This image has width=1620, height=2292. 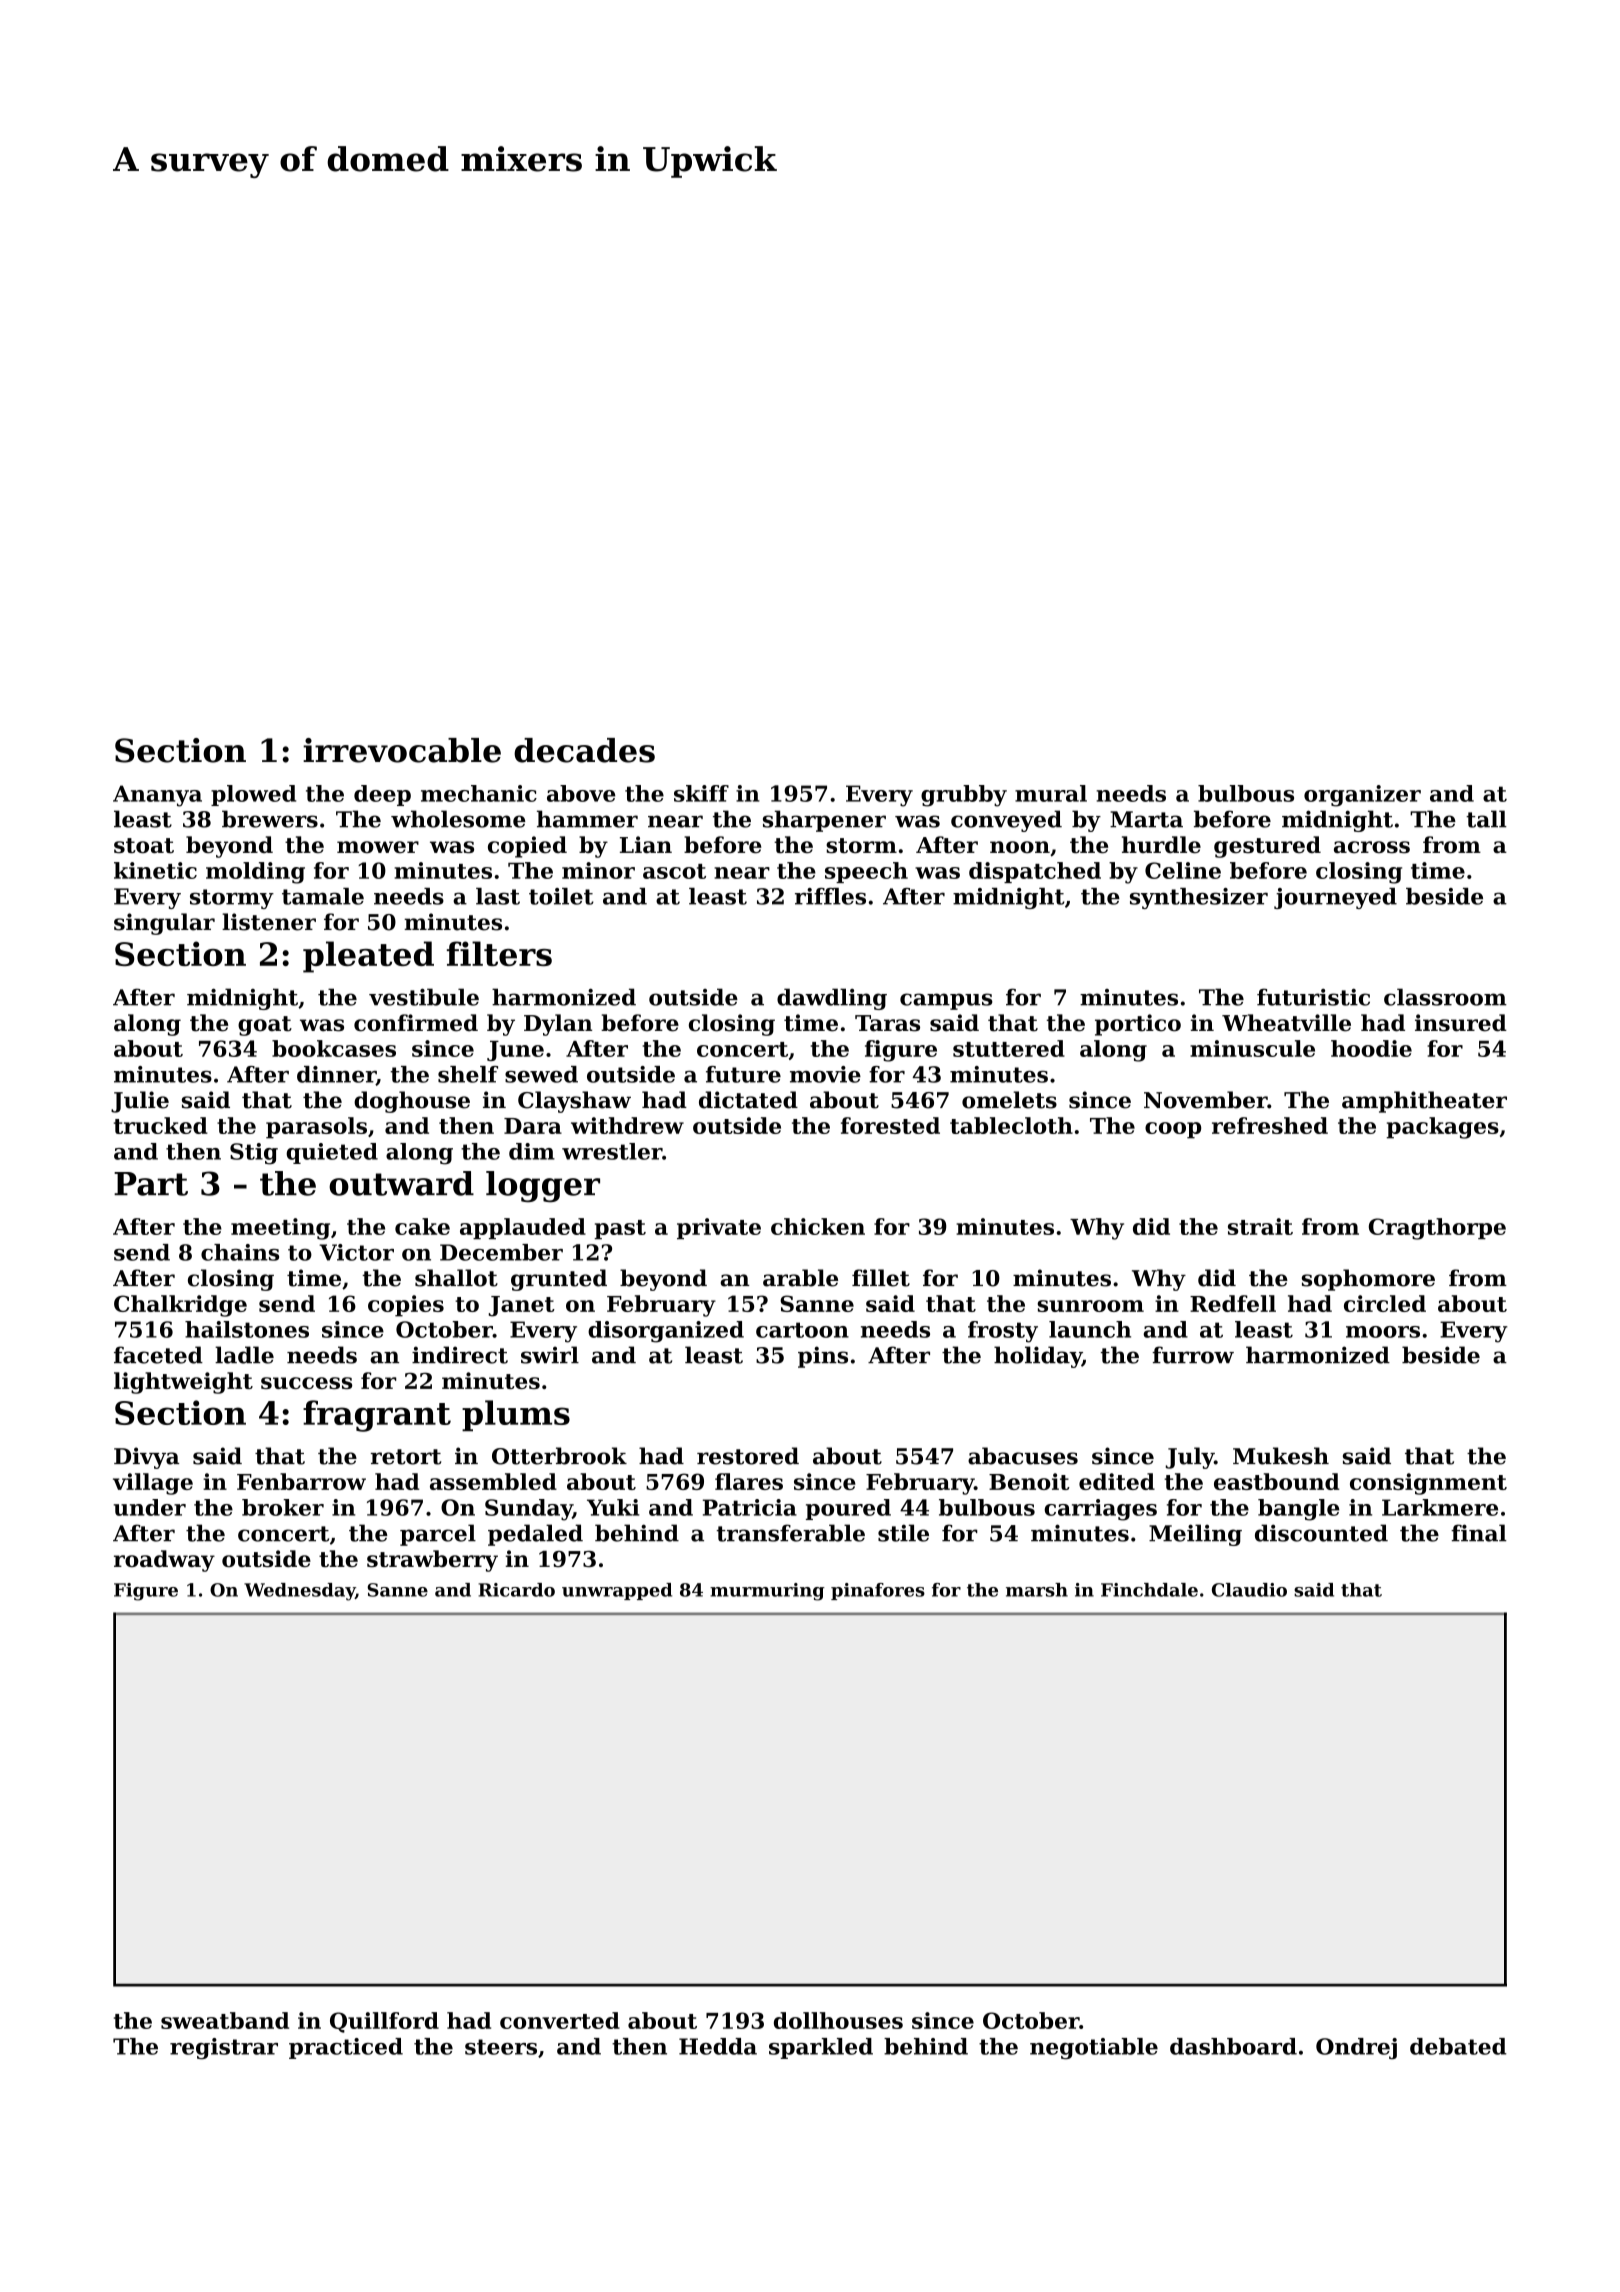 I want to click on irrevocable, so click(x=402, y=750).
